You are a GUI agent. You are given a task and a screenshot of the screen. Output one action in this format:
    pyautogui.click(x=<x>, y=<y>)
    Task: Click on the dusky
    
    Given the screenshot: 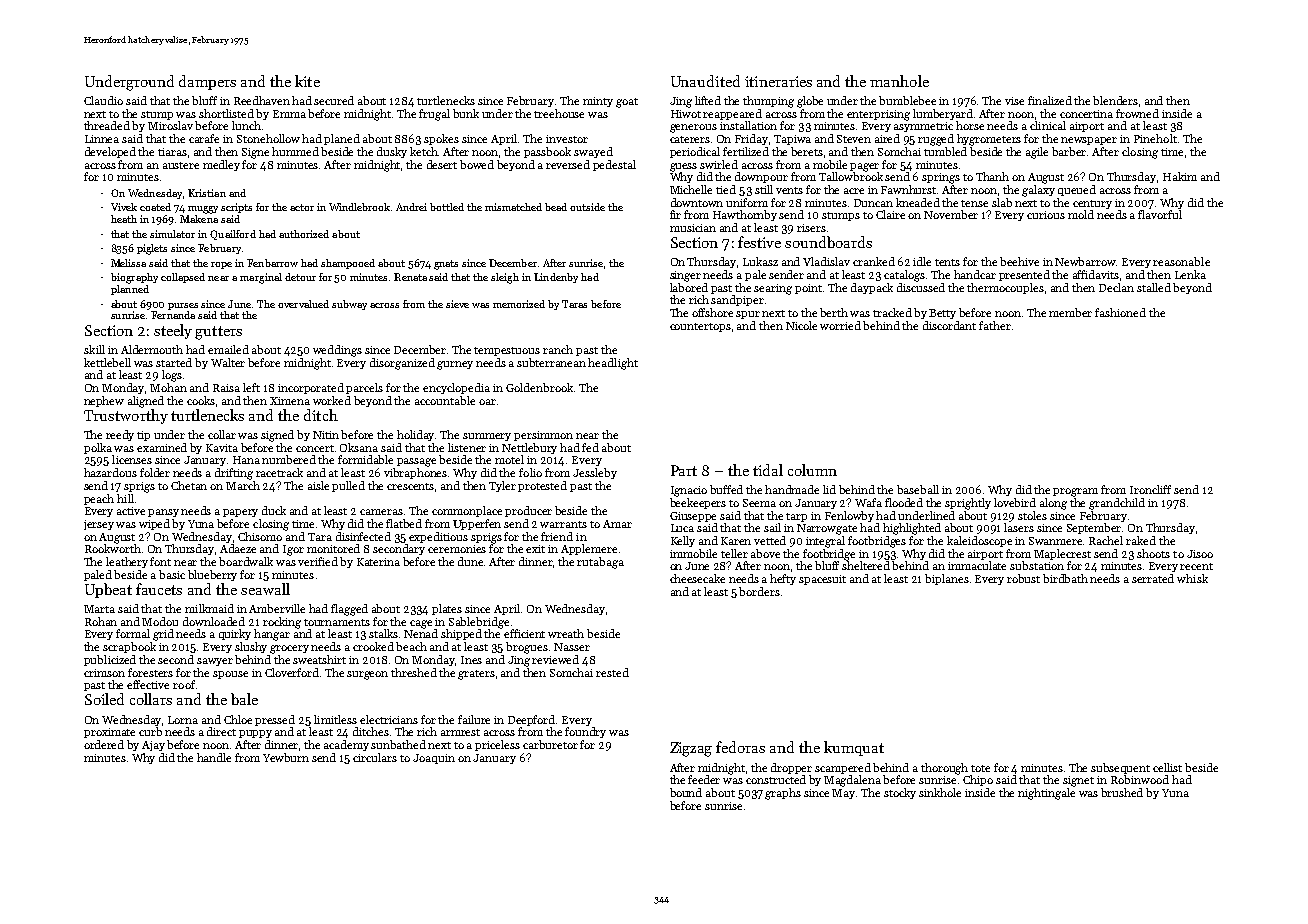 What is the action you would take?
    pyautogui.click(x=392, y=152)
